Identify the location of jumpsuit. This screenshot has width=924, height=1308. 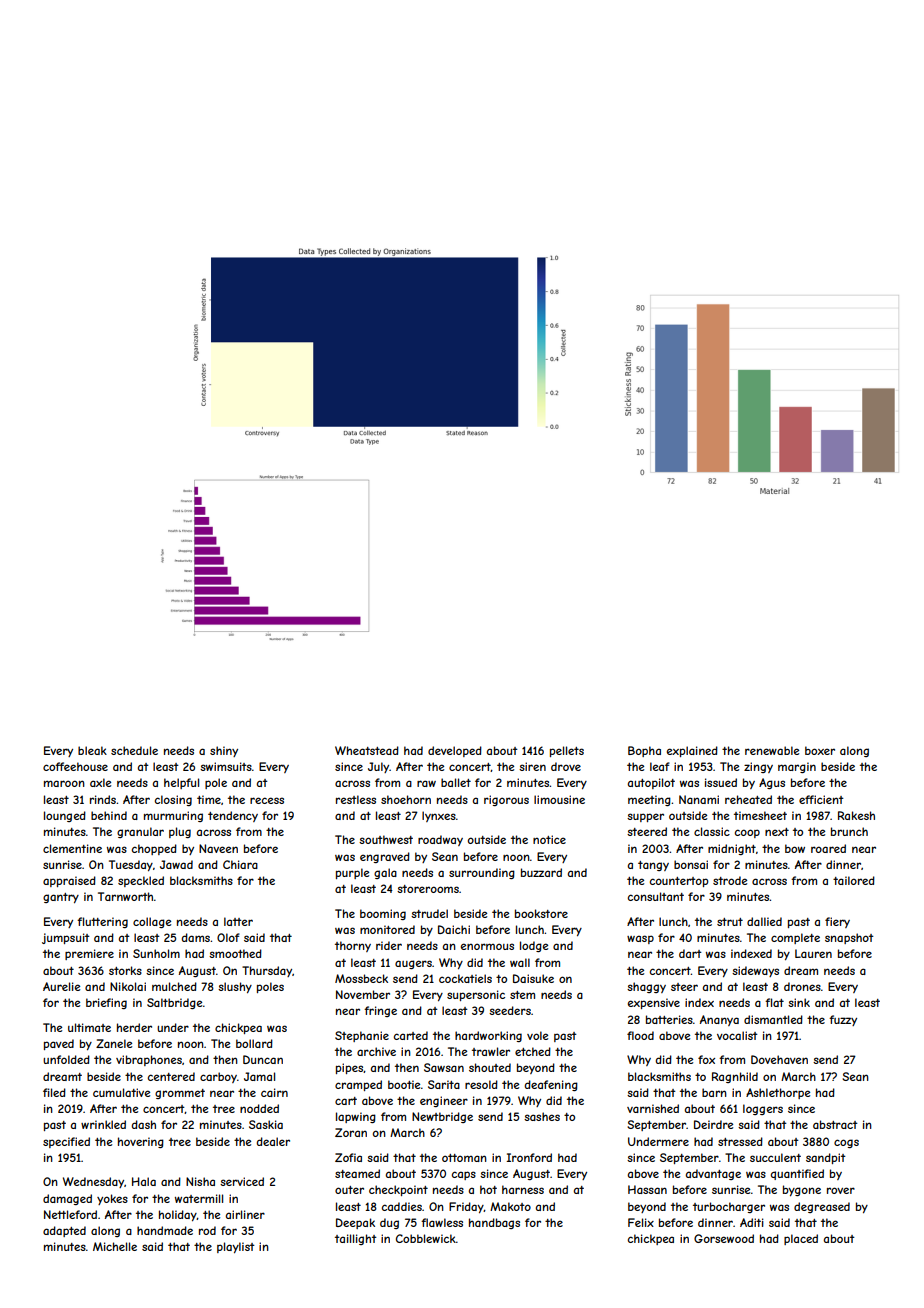
(66, 938).
